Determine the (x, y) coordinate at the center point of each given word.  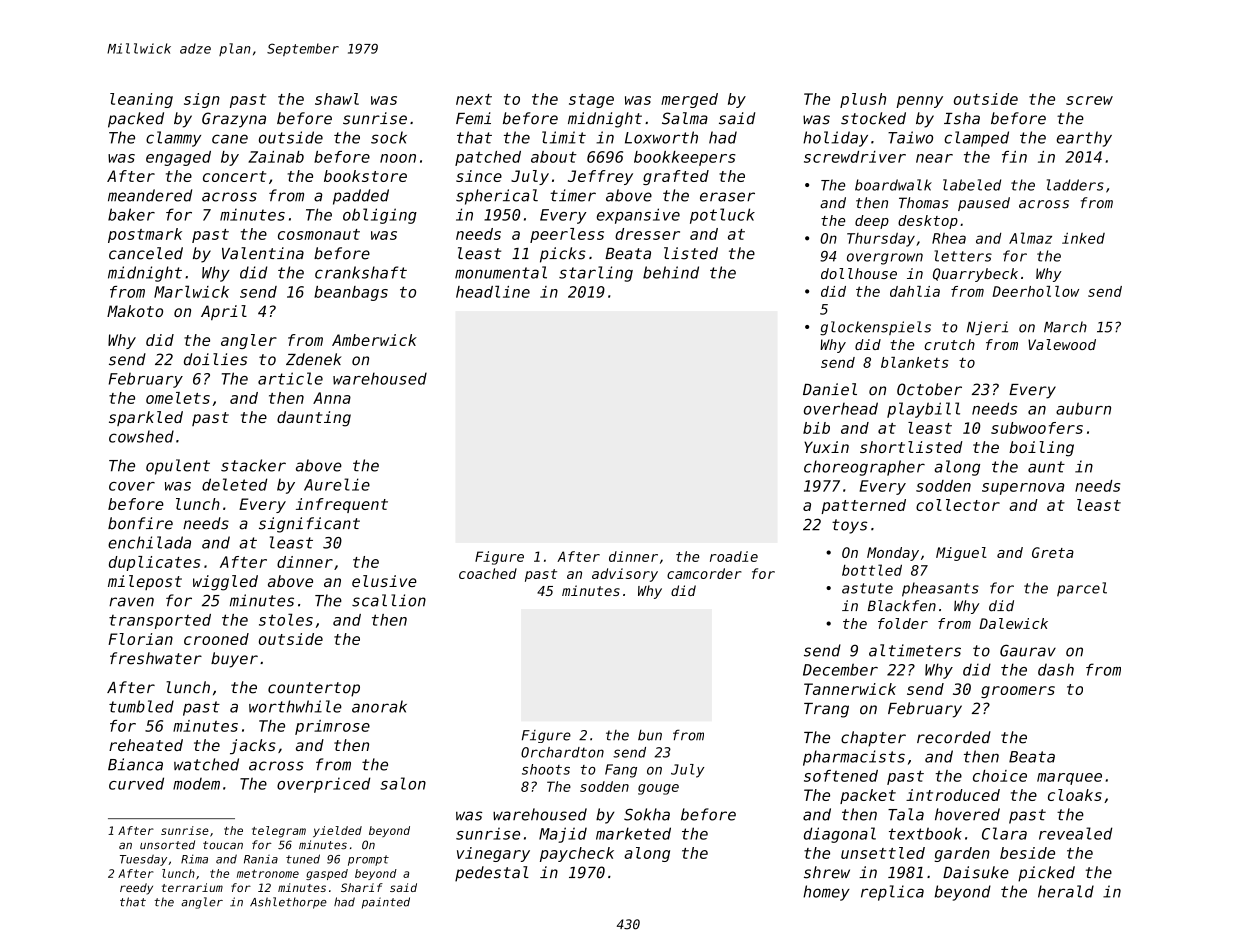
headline (493, 291)
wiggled (225, 583)
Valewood (1062, 344)
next (474, 99)
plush (863, 100)
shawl (337, 99)
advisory (625, 575)
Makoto (135, 311)
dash (1056, 670)
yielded (337, 832)
